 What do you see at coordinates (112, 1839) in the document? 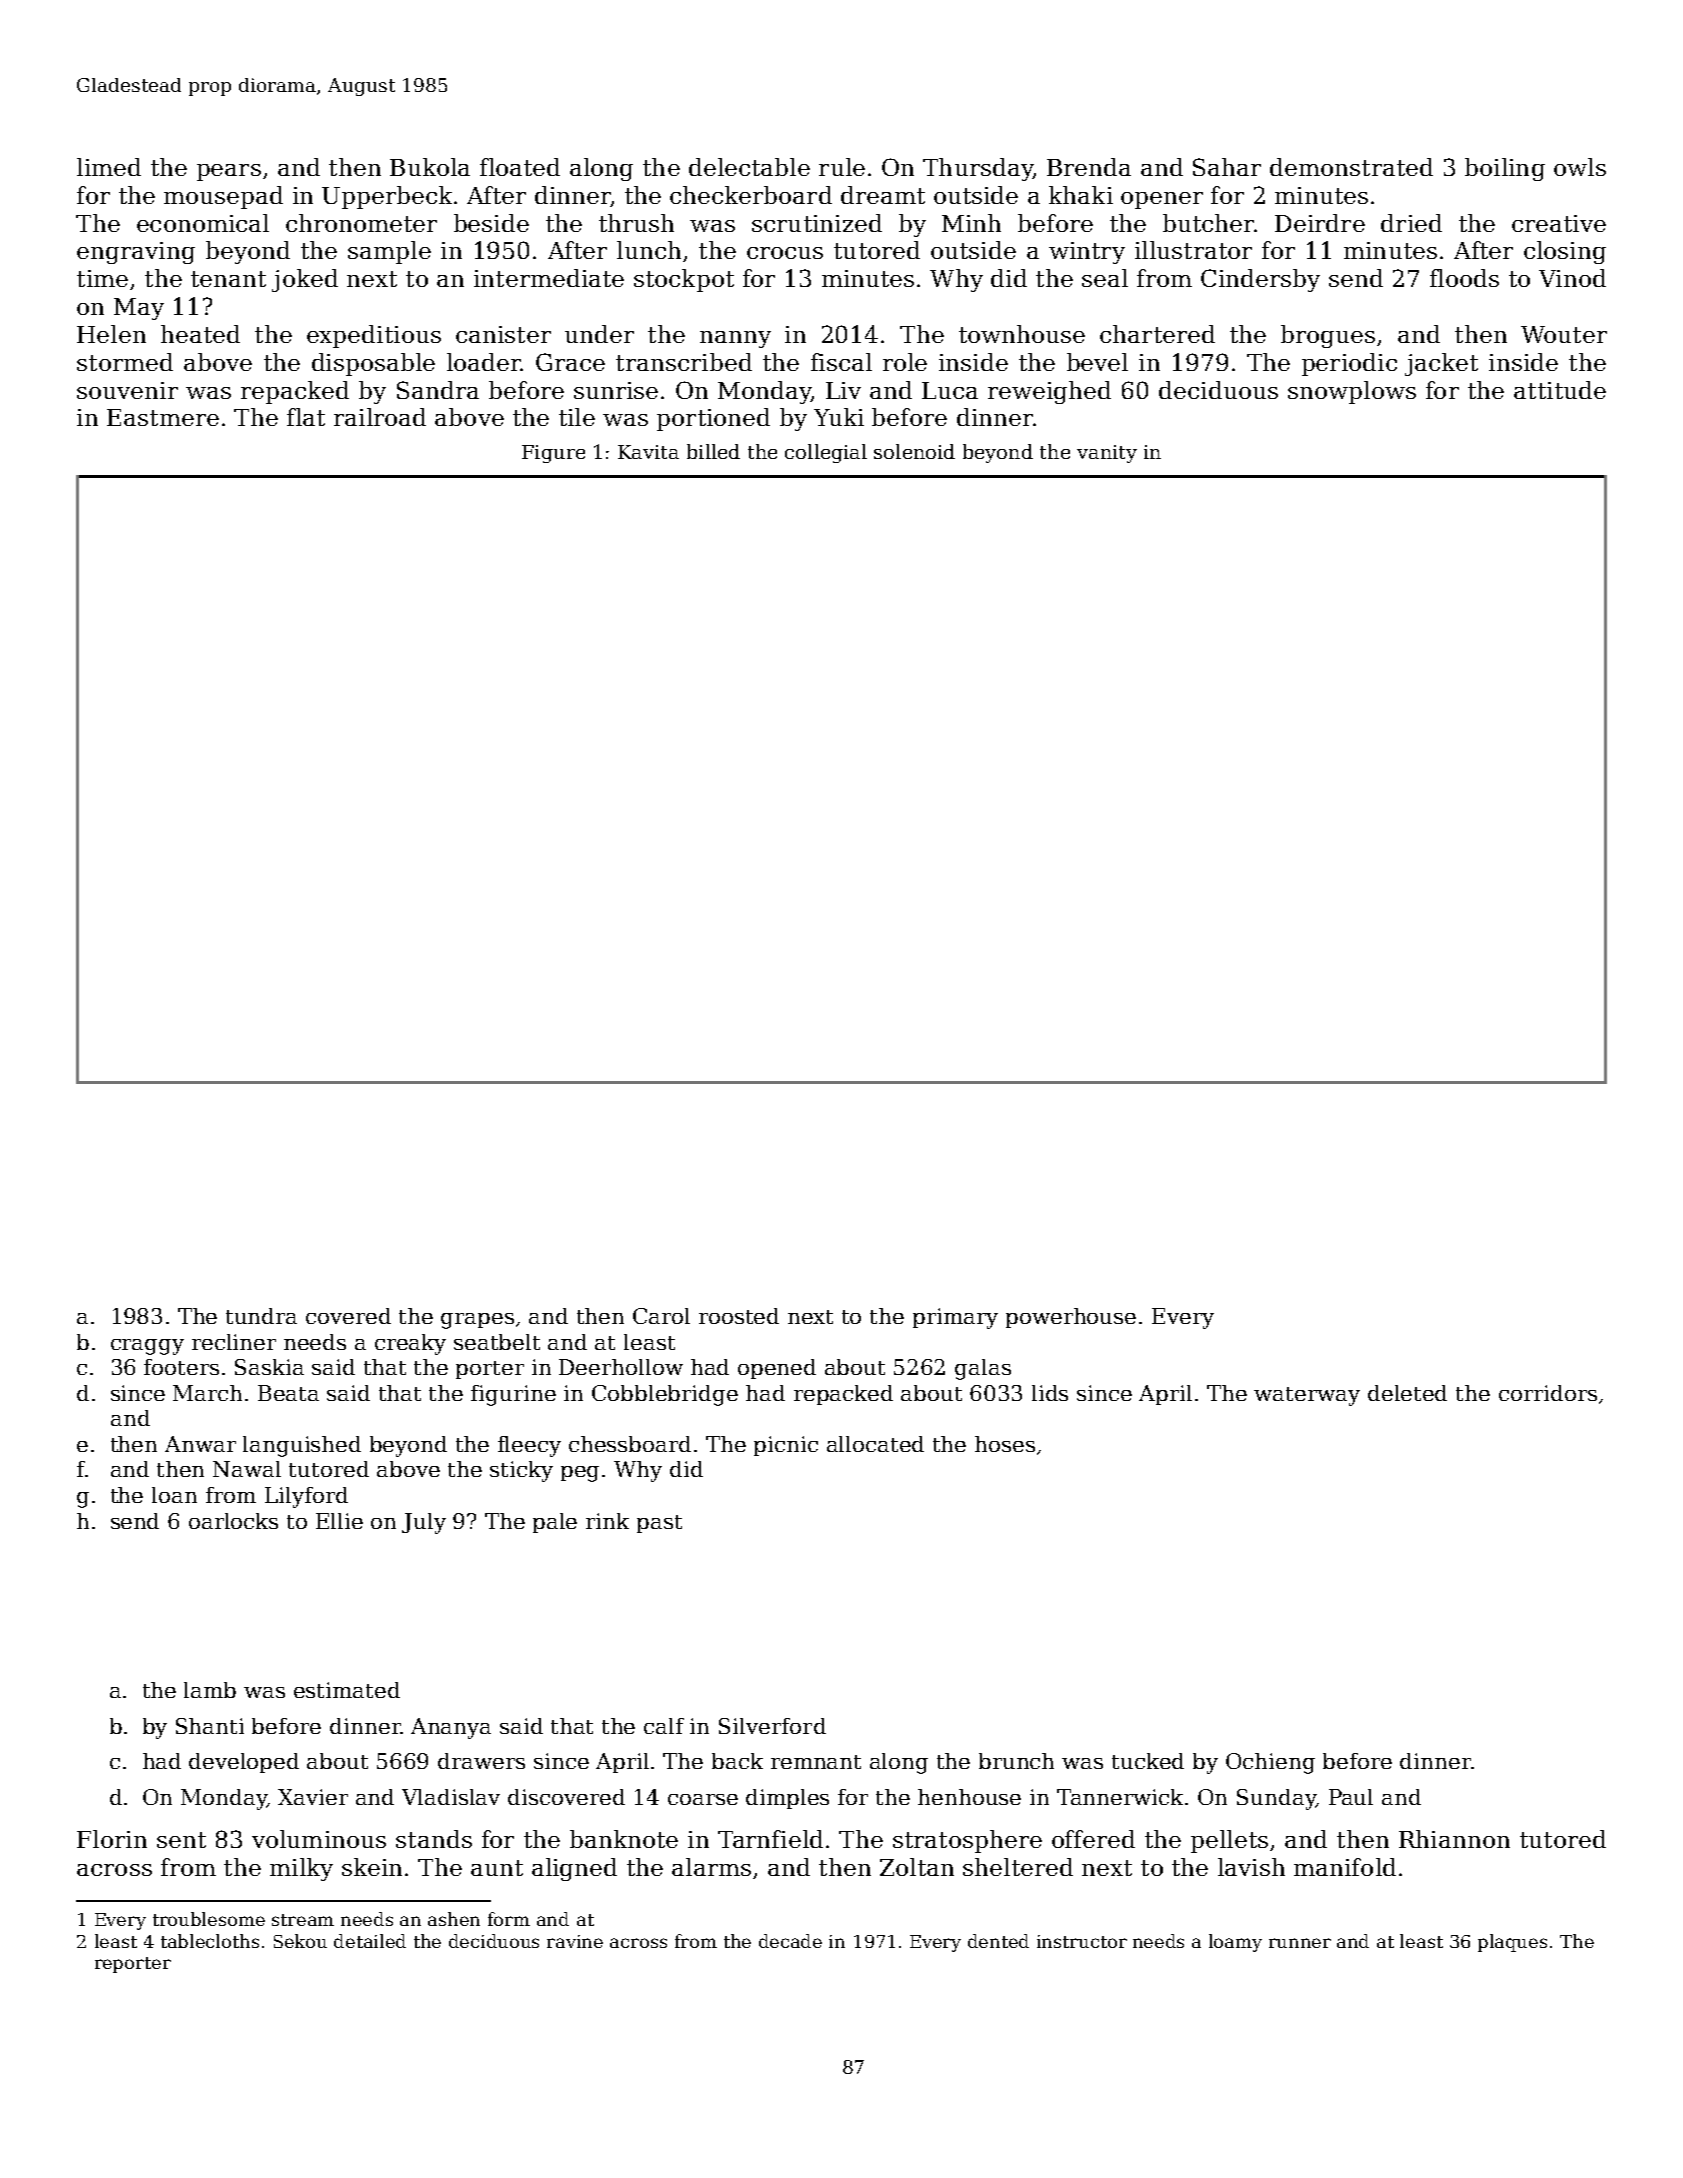
I see `Florin` at bounding box center [112, 1839].
